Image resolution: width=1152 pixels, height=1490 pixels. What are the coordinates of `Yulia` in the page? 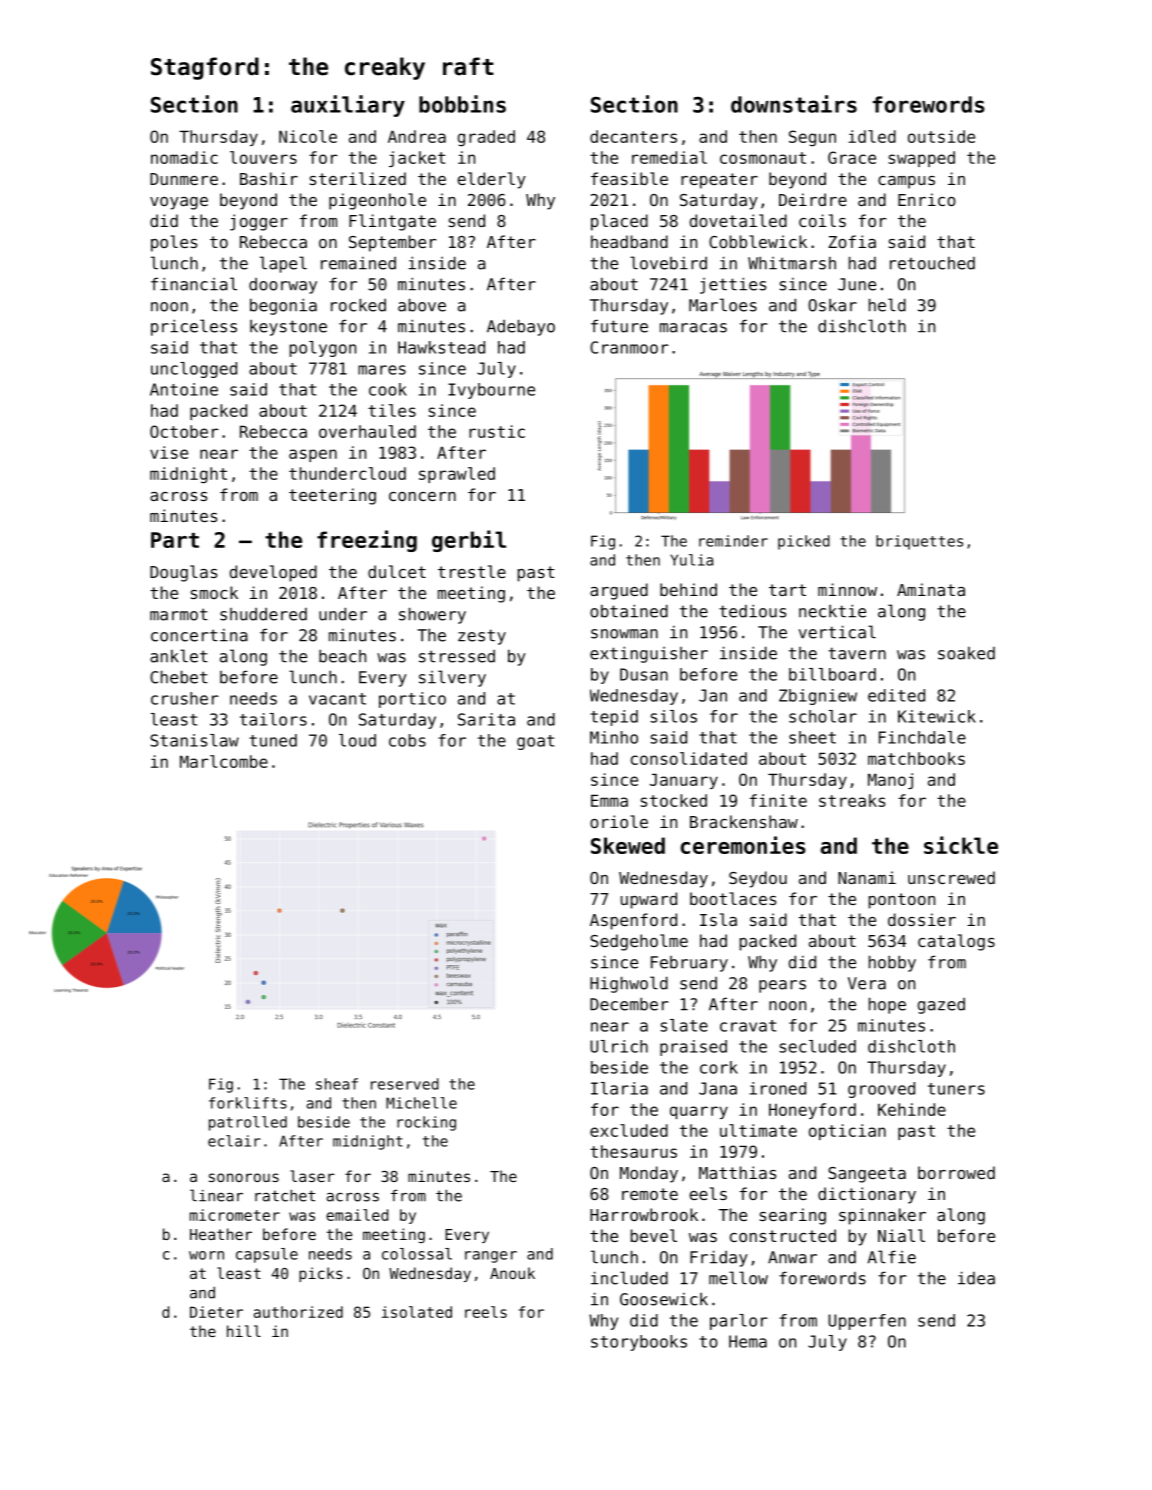 It's located at (691, 560).
